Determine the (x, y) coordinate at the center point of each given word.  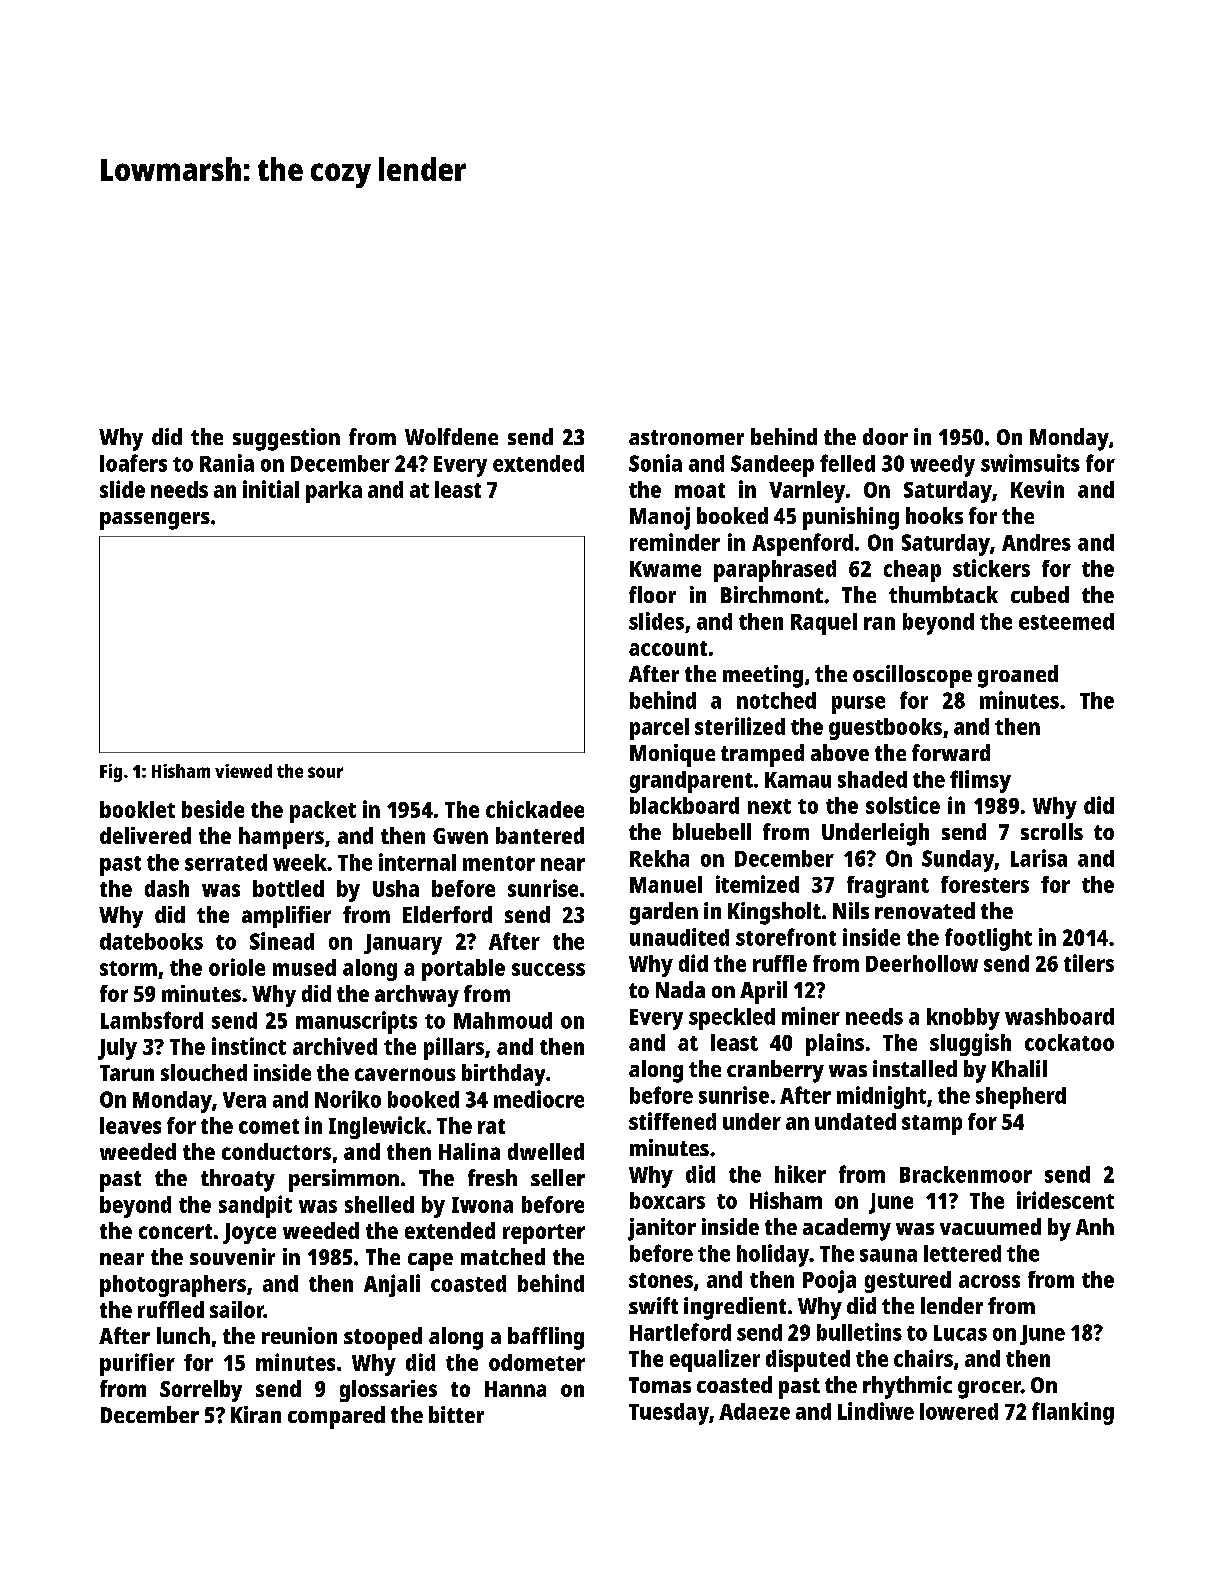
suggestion (286, 439)
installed (915, 1068)
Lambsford (152, 1020)
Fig (111, 773)
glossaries (388, 1391)
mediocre (539, 1099)
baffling (546, 1338)
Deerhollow (922, 963)
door (885, 436)
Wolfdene (451, 436)
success (548, 969)
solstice (903, 805)
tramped (762, 755)
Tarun (127, 1073)
